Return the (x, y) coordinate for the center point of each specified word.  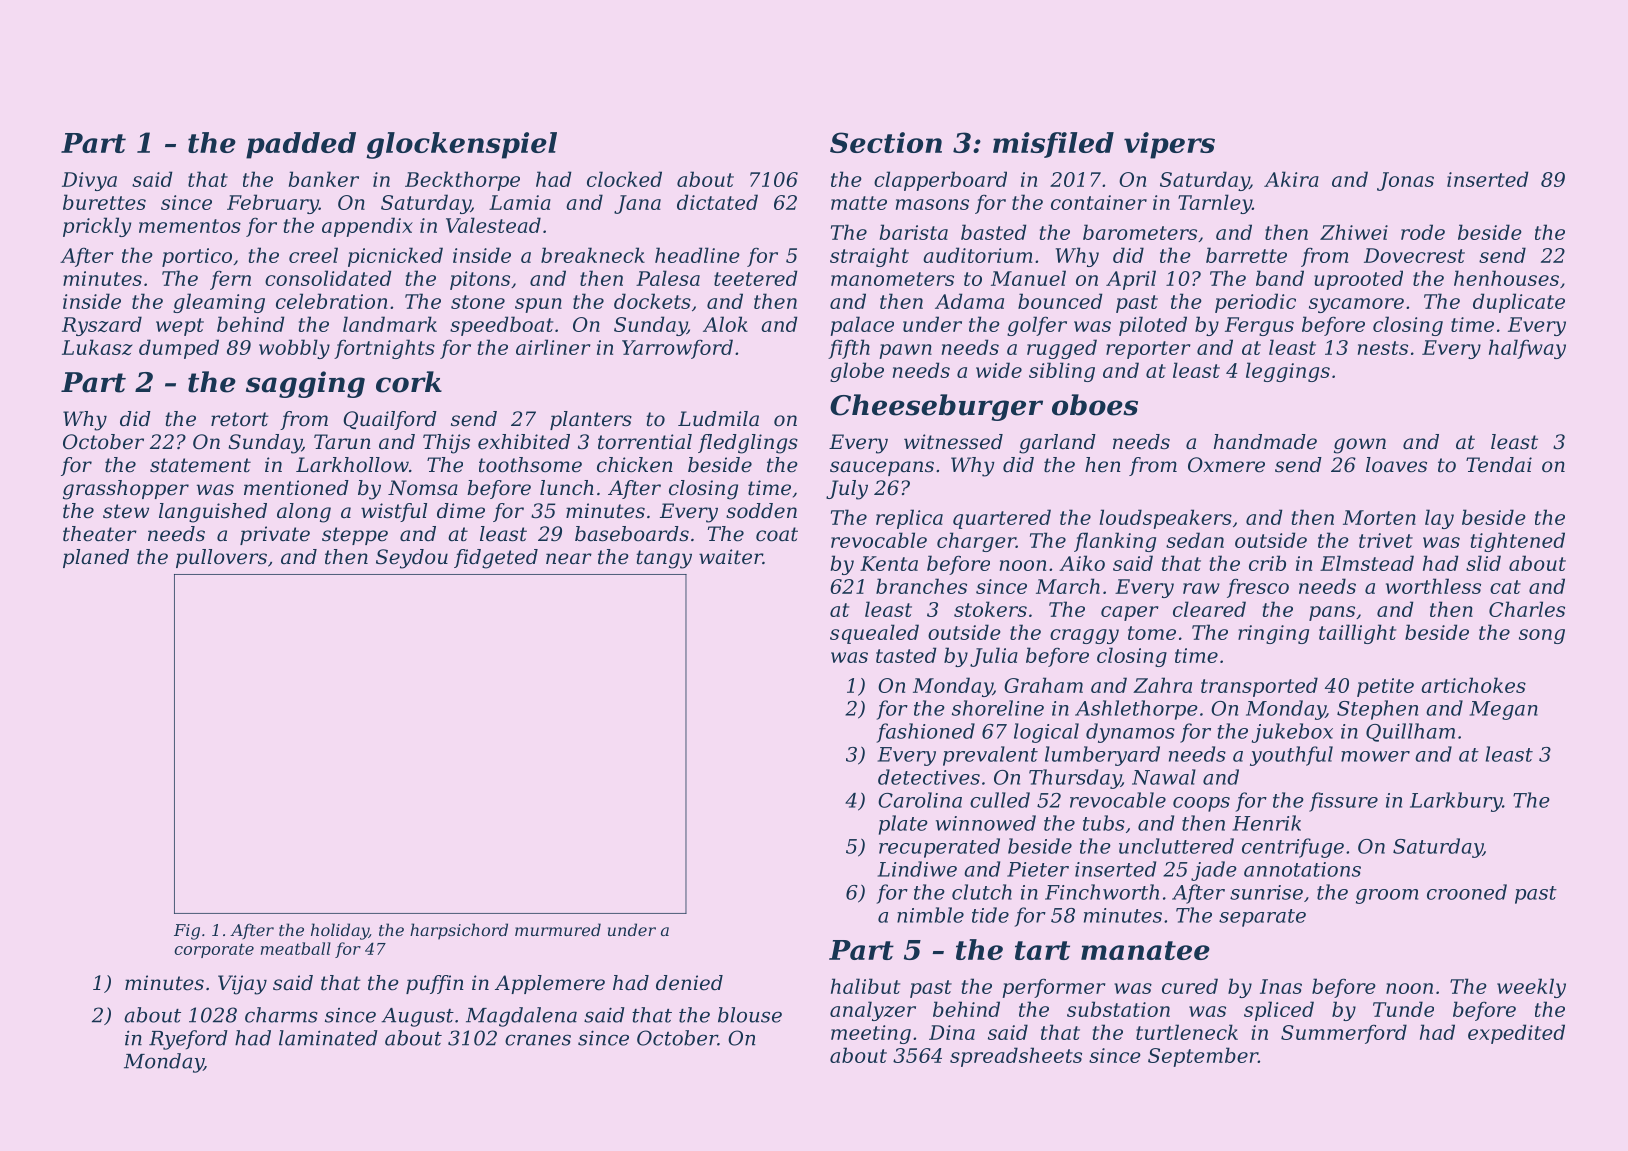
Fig (187, 932)
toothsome (530, 465)
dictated (717, 202)
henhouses (1506, 278)
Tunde (1403, 1009)
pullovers (221, 558)
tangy (664, 559)
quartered (1002, 519)
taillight (1357, 634)
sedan (1195, 540)
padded (301, 145)
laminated (328, 1038)
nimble (930, 915)
